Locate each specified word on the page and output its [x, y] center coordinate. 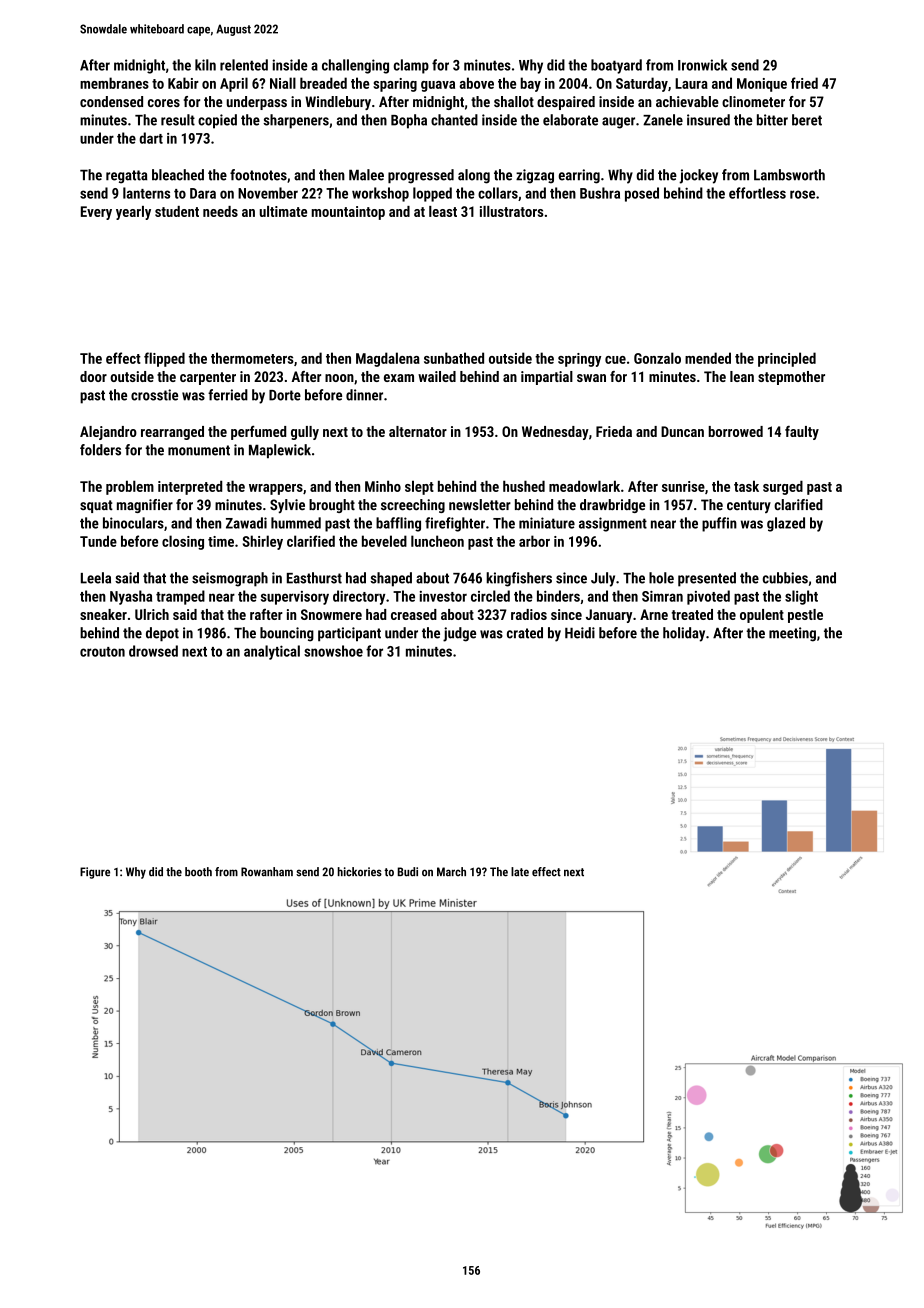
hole [661, 578]
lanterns [146, 193]
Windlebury [338, 103]
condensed [111, 101]
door [93, 376]
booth [198, 872]
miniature [547, 523]
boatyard [616, 66]
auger [618, 123]
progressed [421, 176]
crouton [102, 652]
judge [459, 634]
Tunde [98, 541]
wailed [437, 376]
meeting [792, 634]
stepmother [791, 378]
